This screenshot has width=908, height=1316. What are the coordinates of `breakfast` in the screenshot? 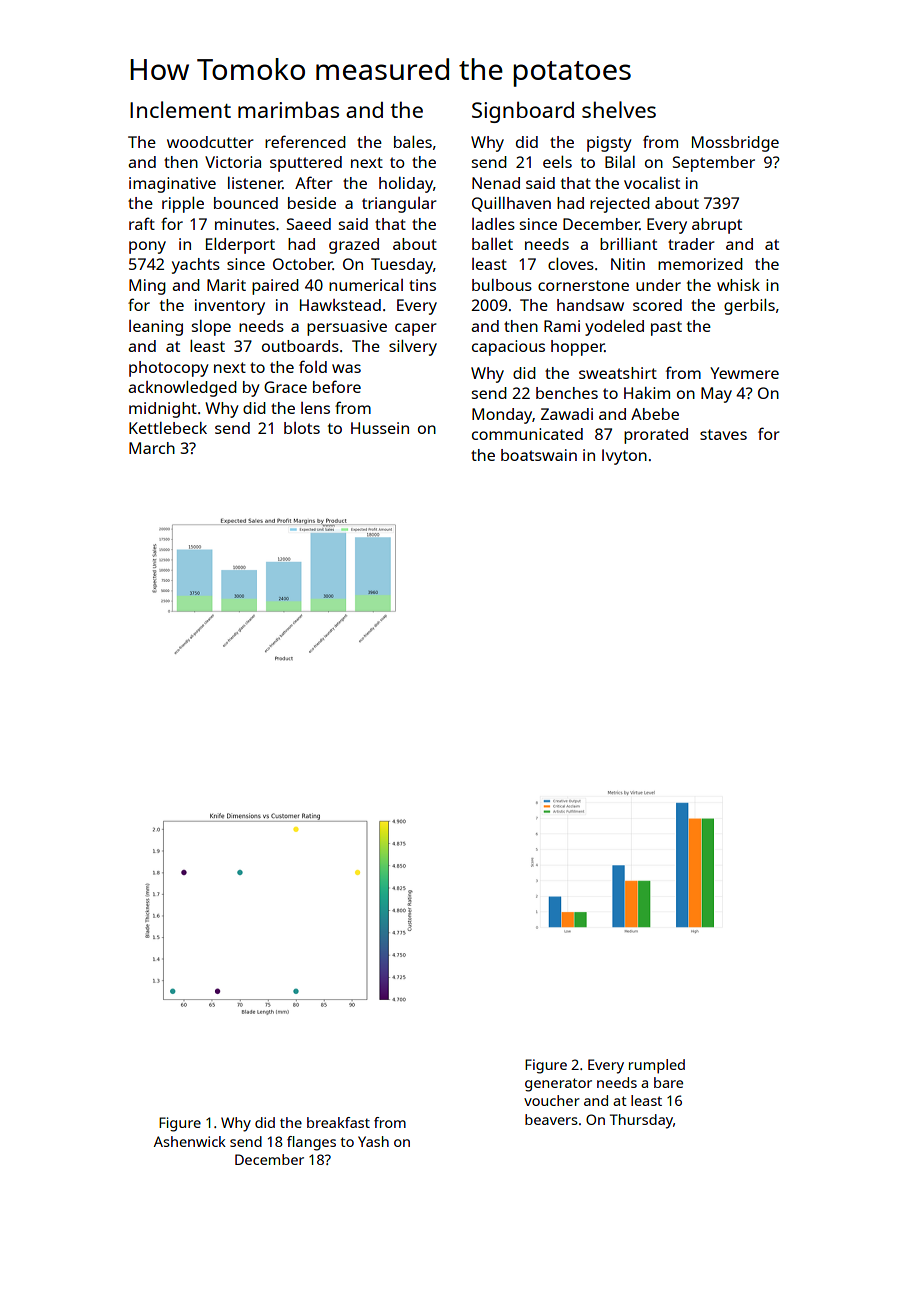 It's located at (338, 1122).
